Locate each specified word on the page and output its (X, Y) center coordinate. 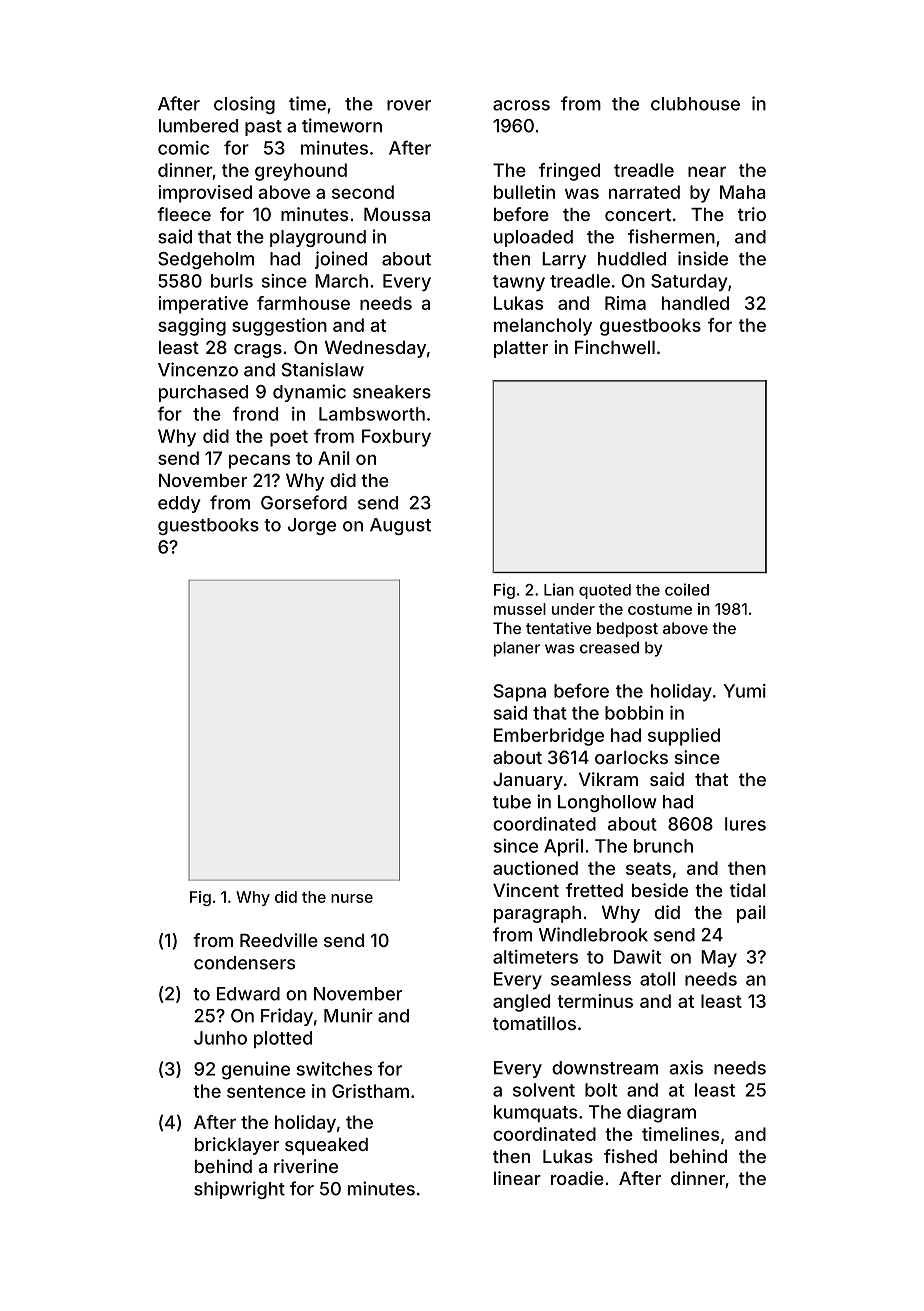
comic (183, 148)
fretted (594, 890)
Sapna (520, 692)
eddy (179, 504)
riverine (306, 1166)
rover (409, 105)
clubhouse (695, 104)
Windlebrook (593, 934)
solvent (544, 1090)
